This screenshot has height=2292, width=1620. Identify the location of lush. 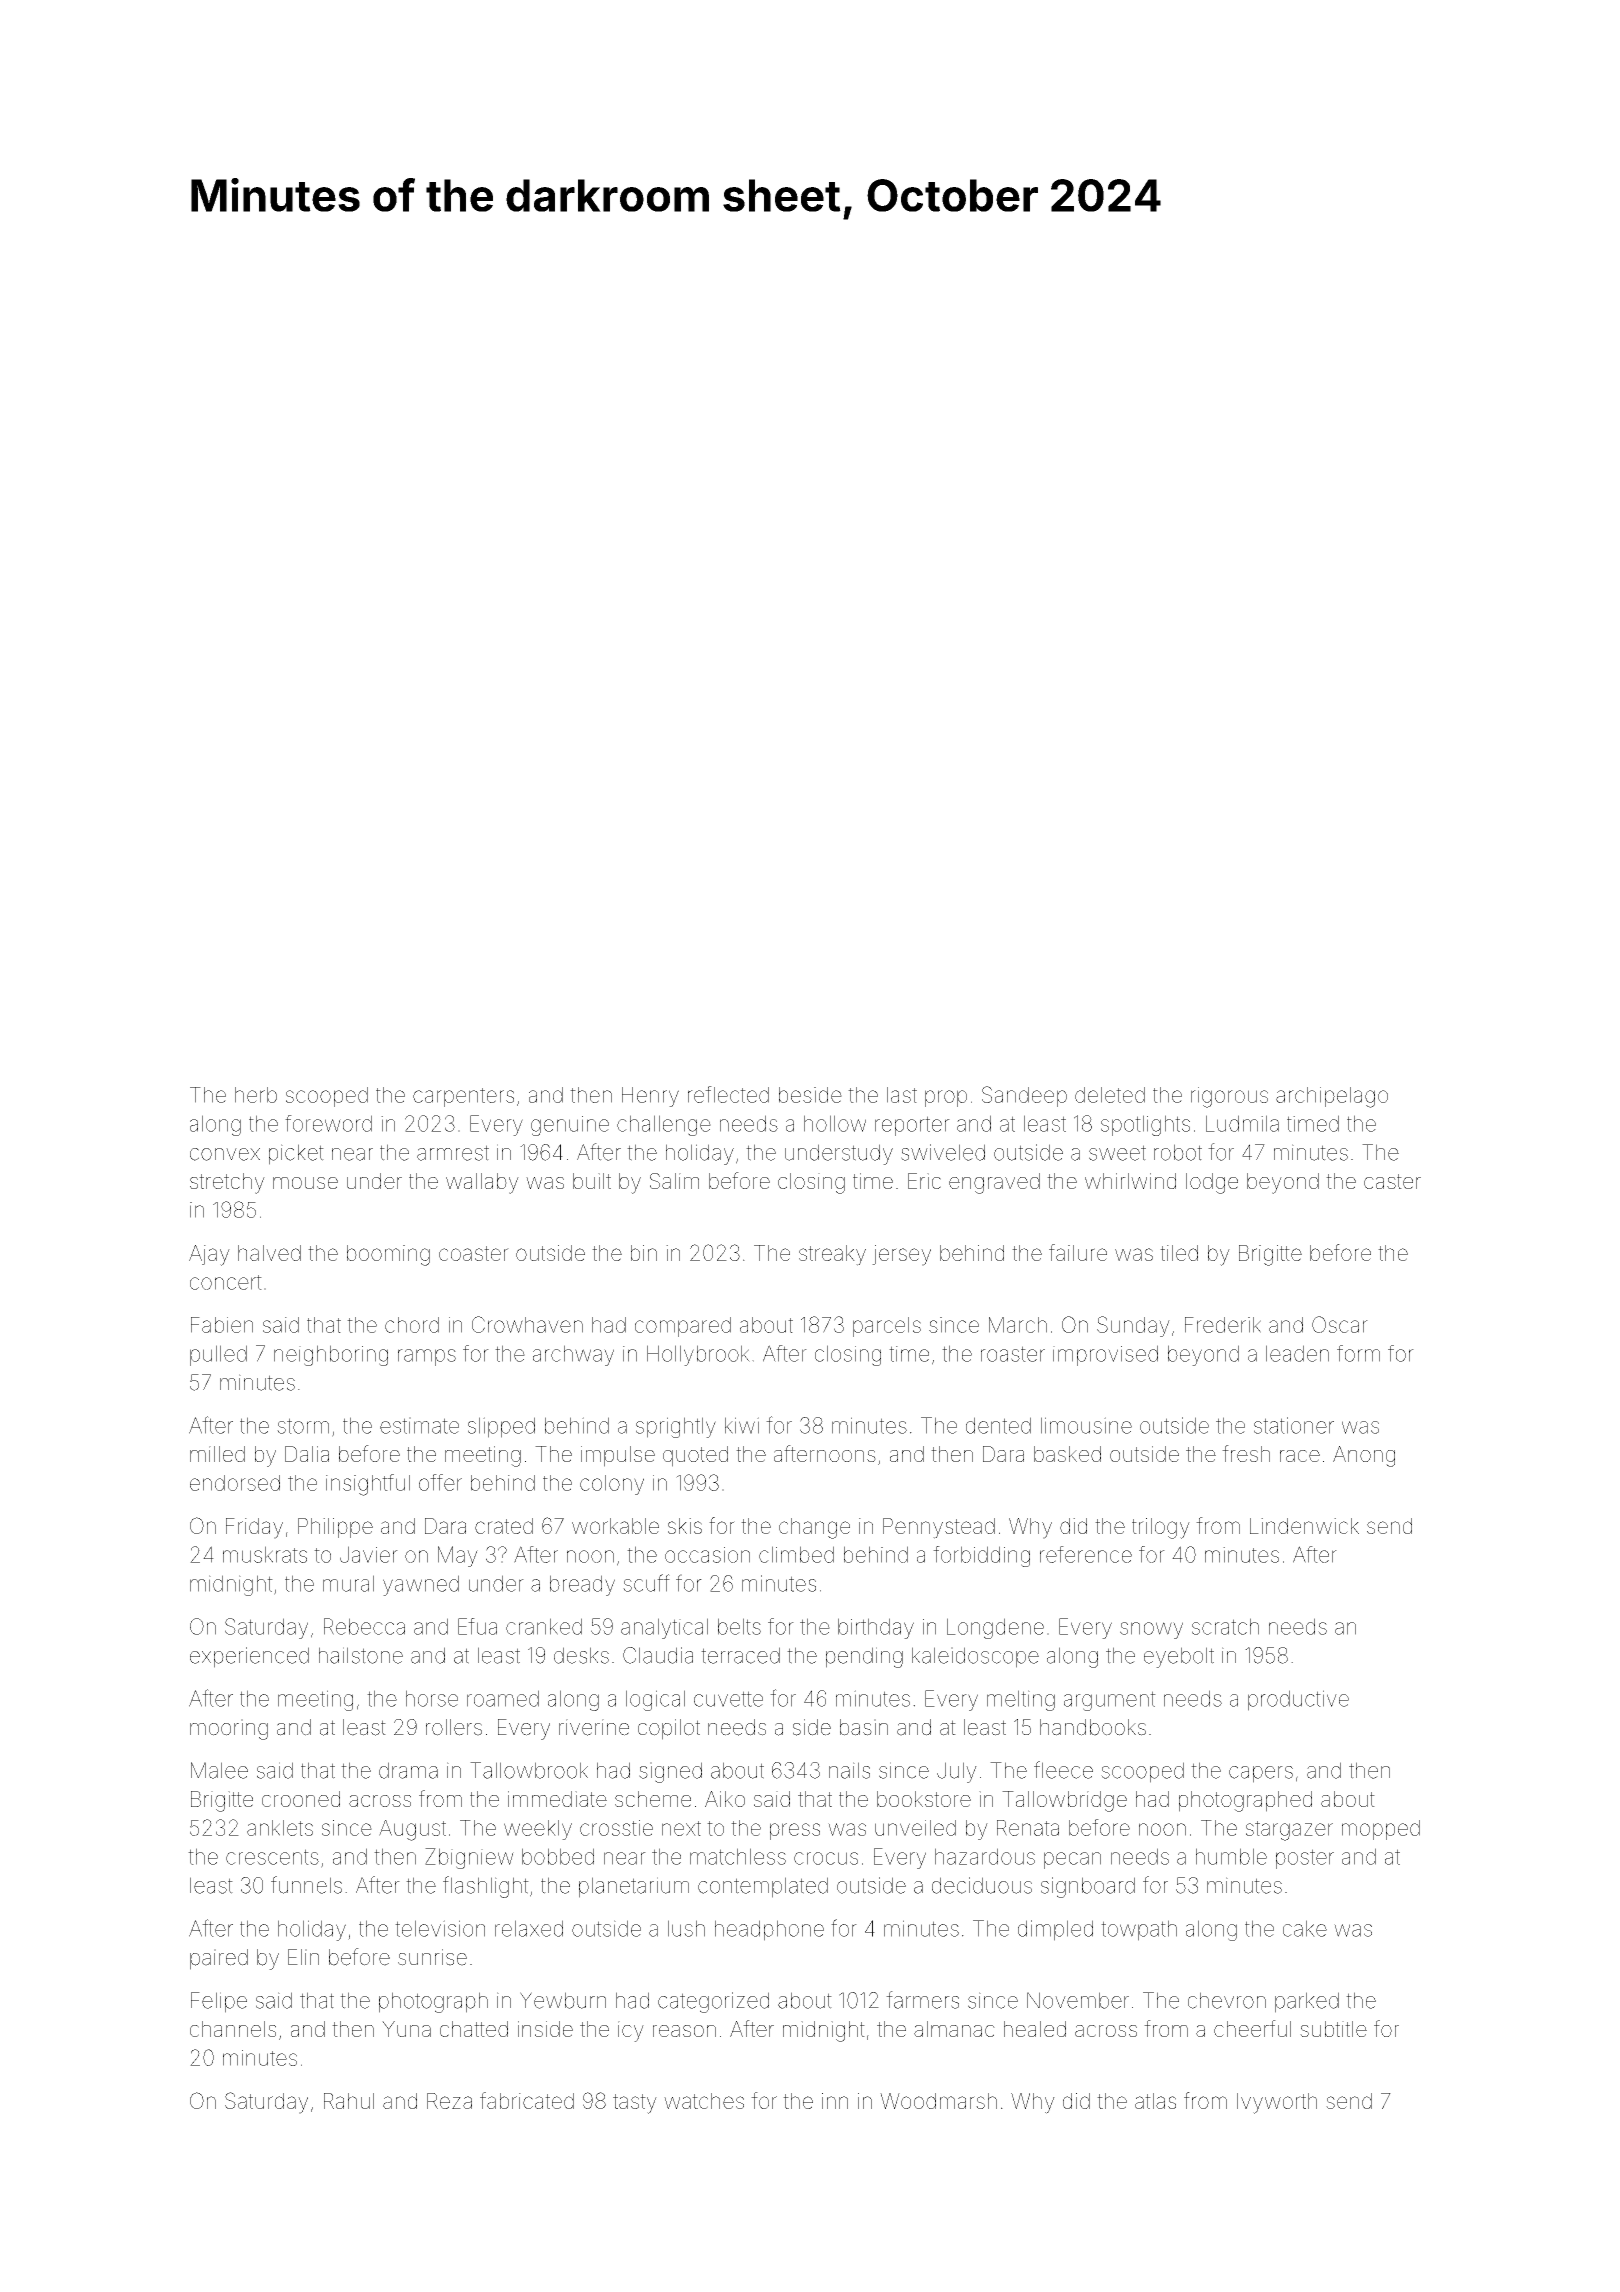
(686, 1928).
